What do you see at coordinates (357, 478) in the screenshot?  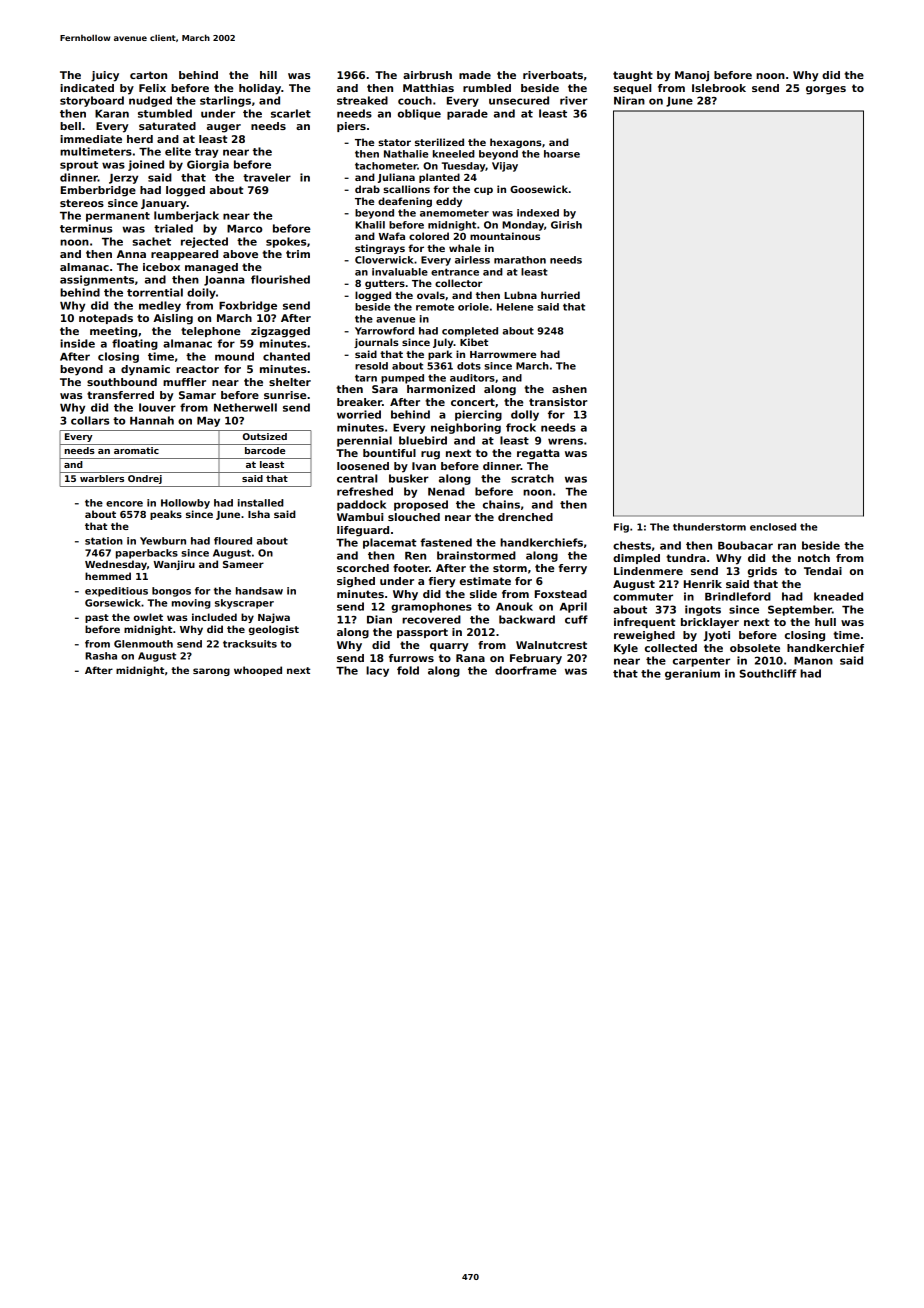 I see `central` at bounding box center [357, 478].
